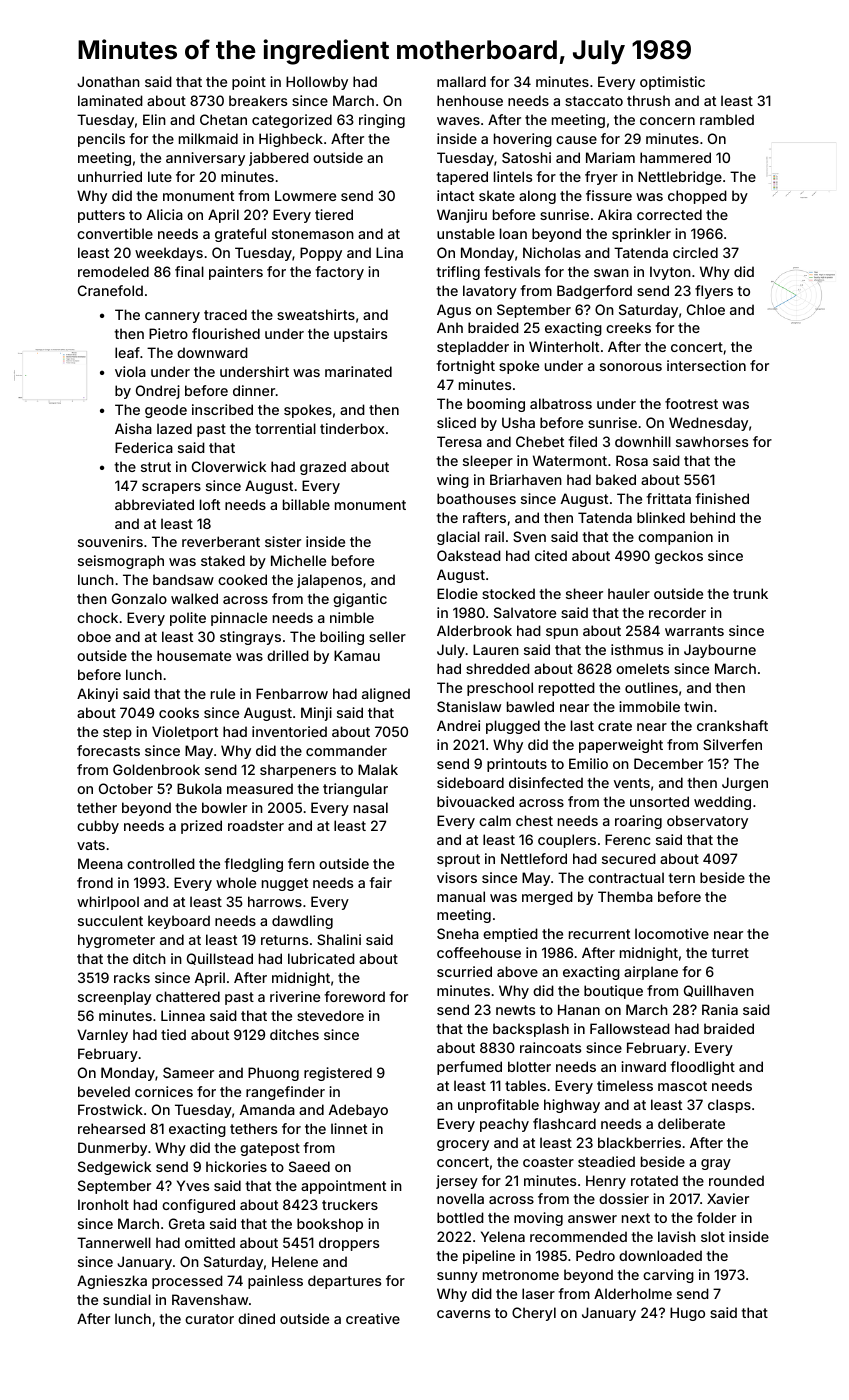 This screenshot has width=849, height=1400. I want to click on rule, so click(223, 693).
